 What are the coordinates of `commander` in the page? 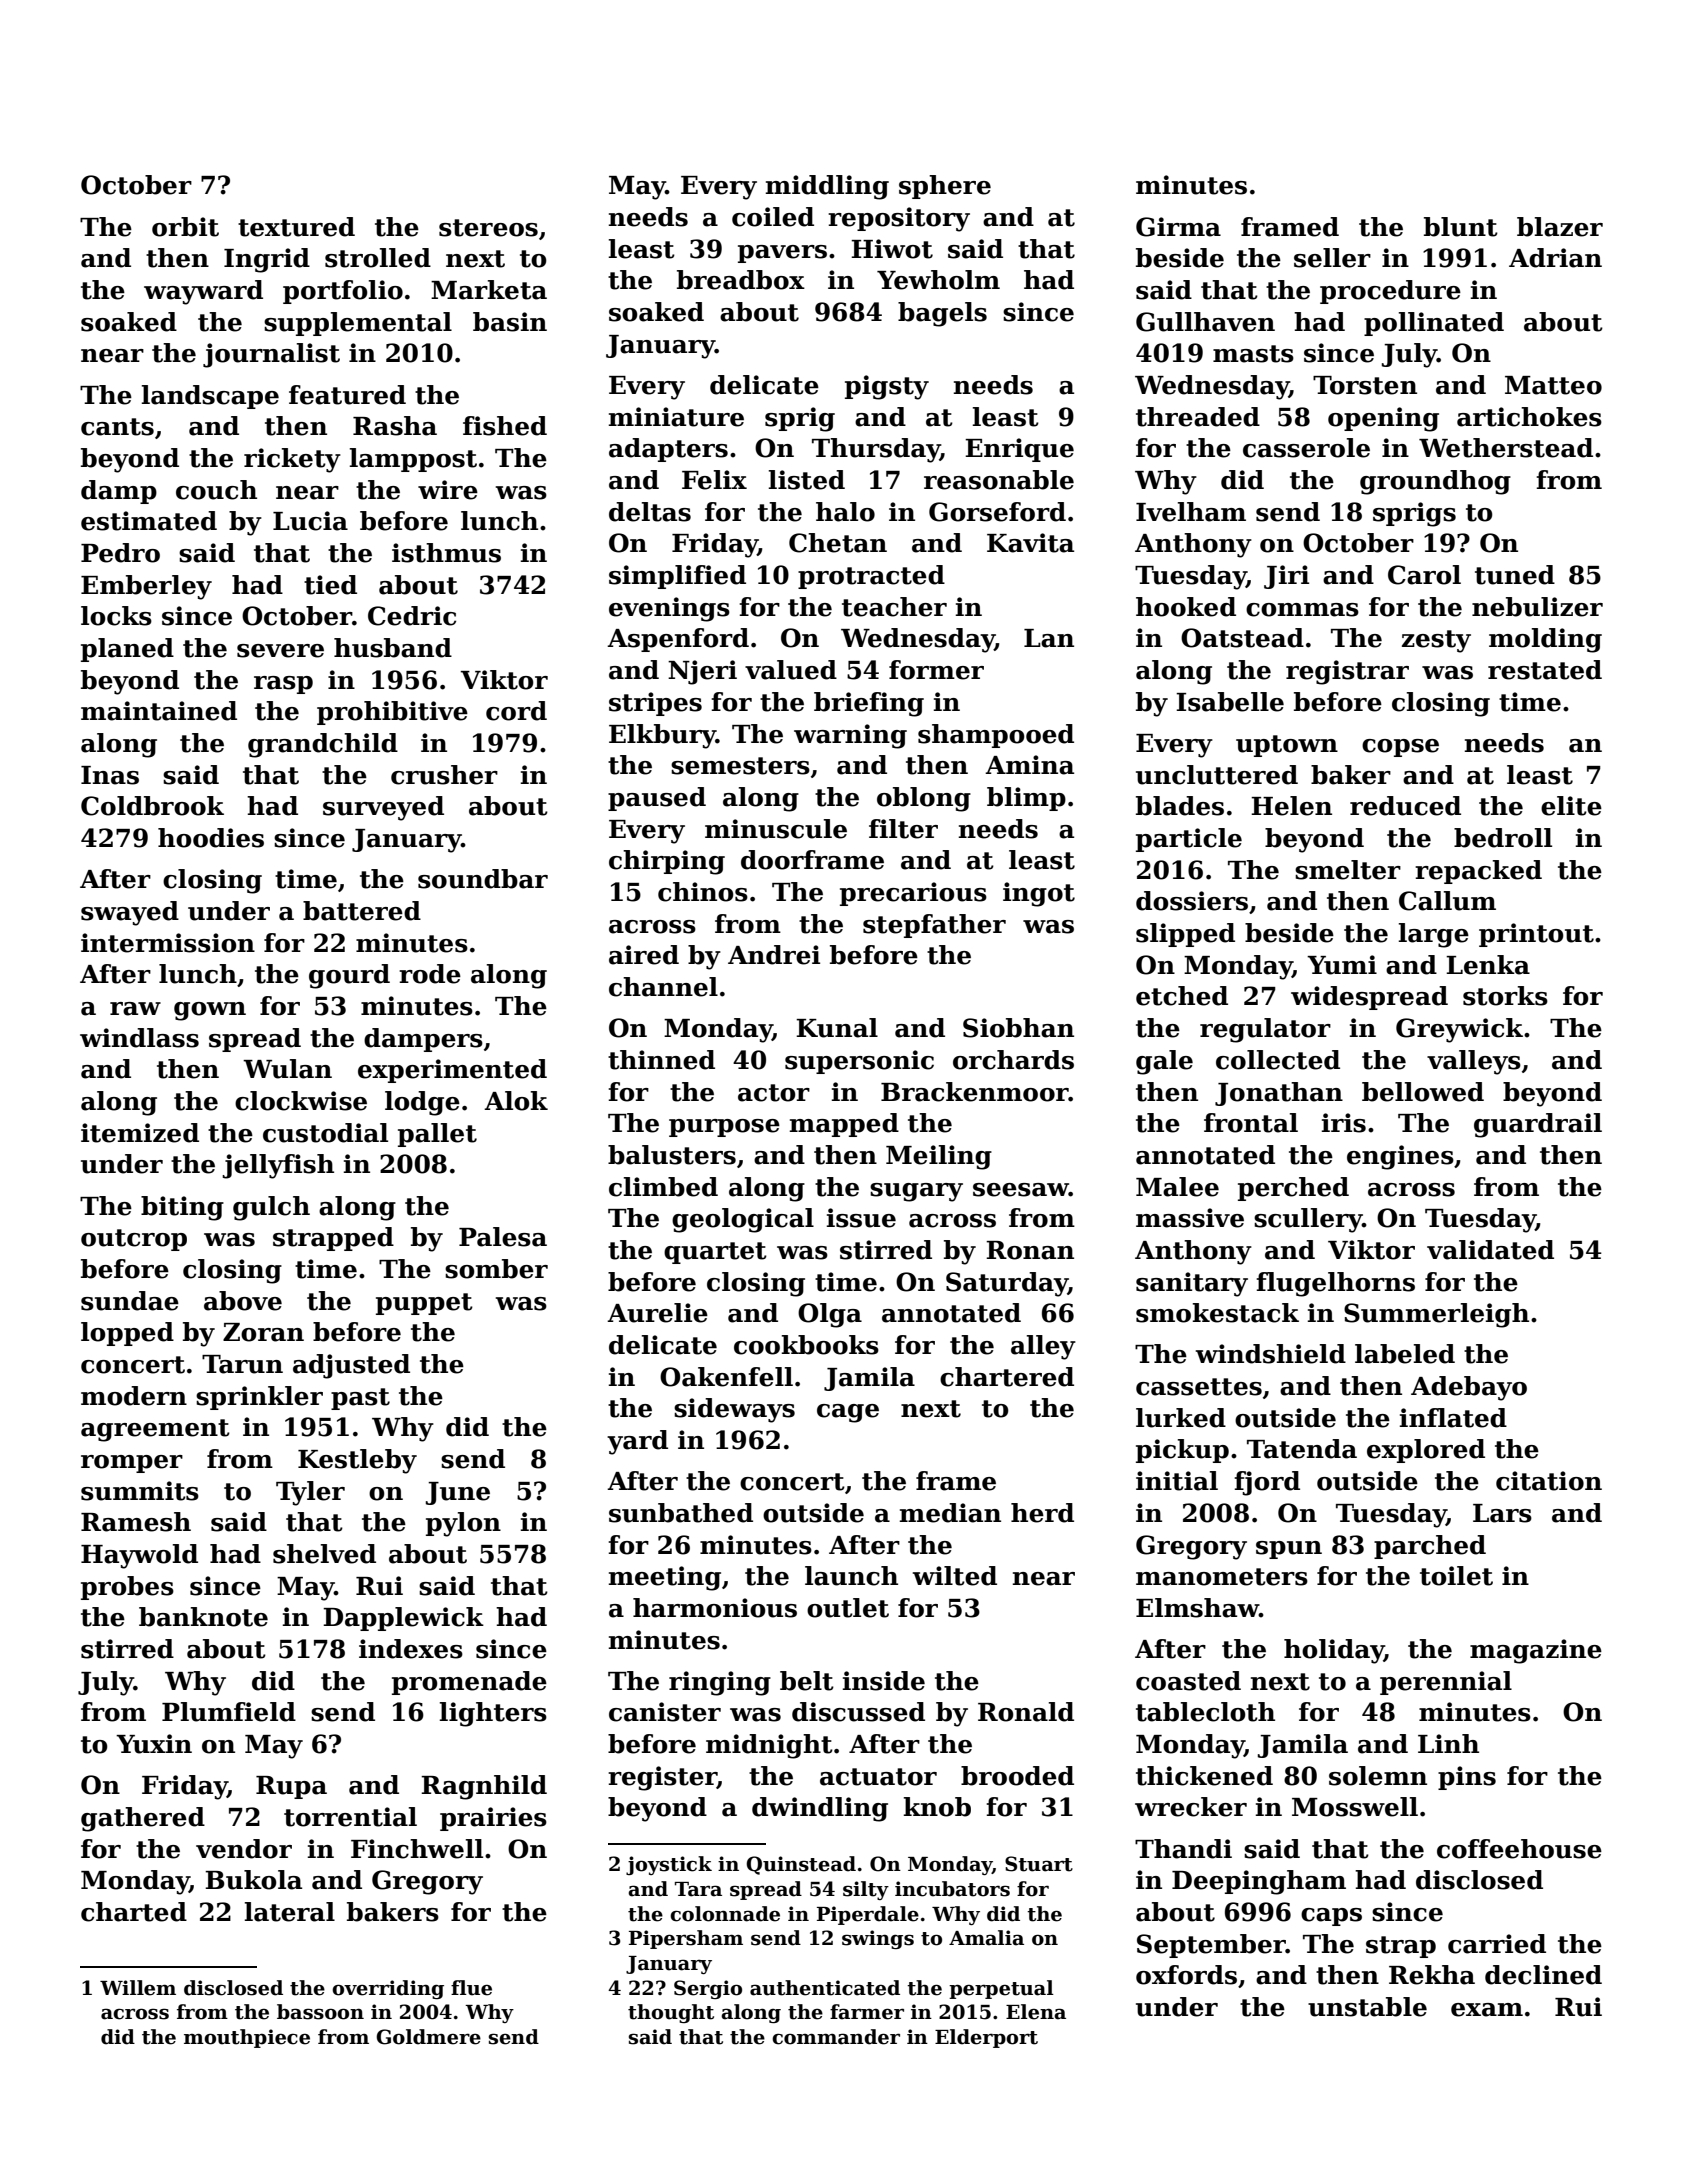 It's located at (836, 2037).
